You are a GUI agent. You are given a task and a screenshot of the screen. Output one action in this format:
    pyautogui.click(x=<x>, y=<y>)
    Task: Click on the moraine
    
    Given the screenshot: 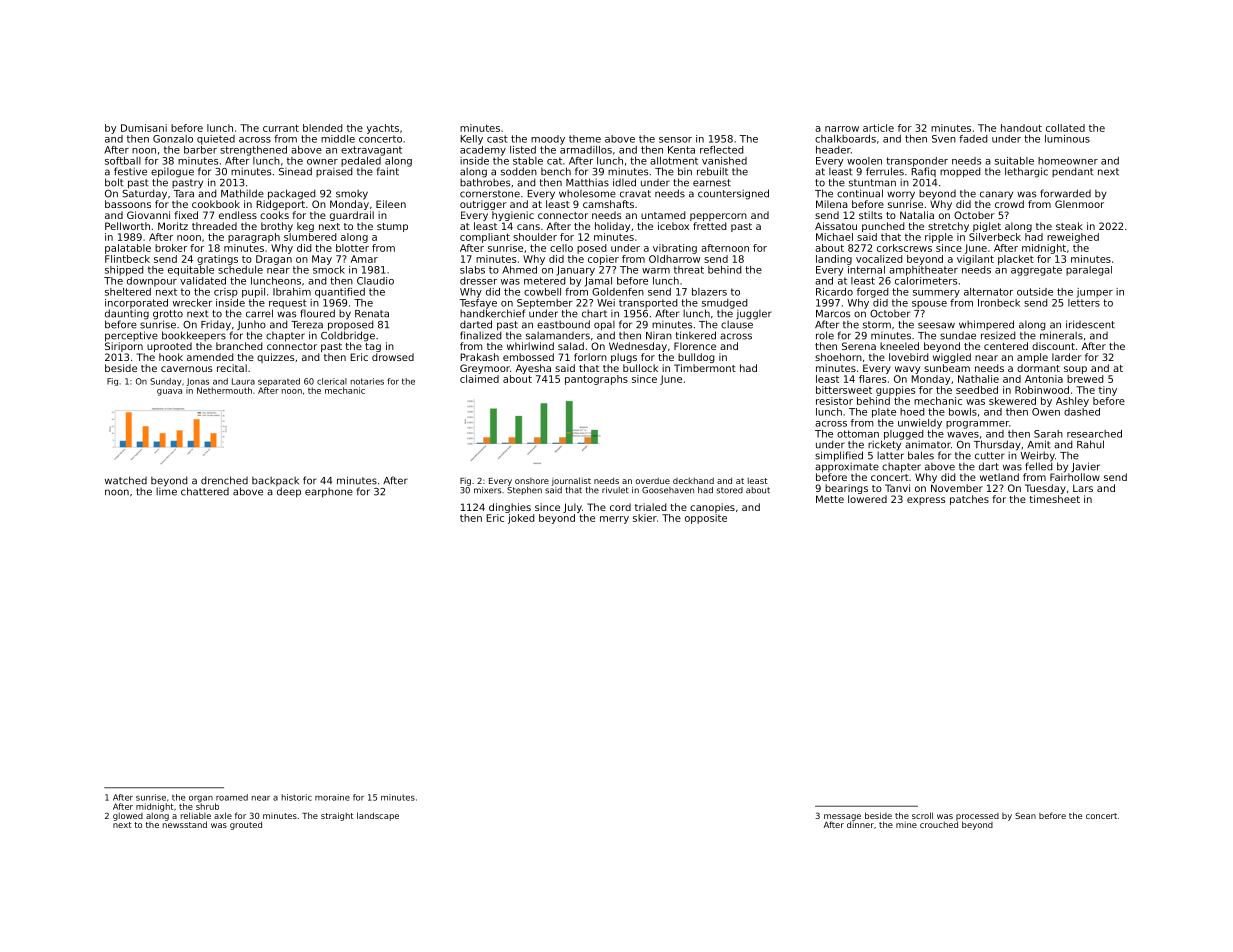 What is the action you would take?
    pyautogui.click(x=332, y=797)
